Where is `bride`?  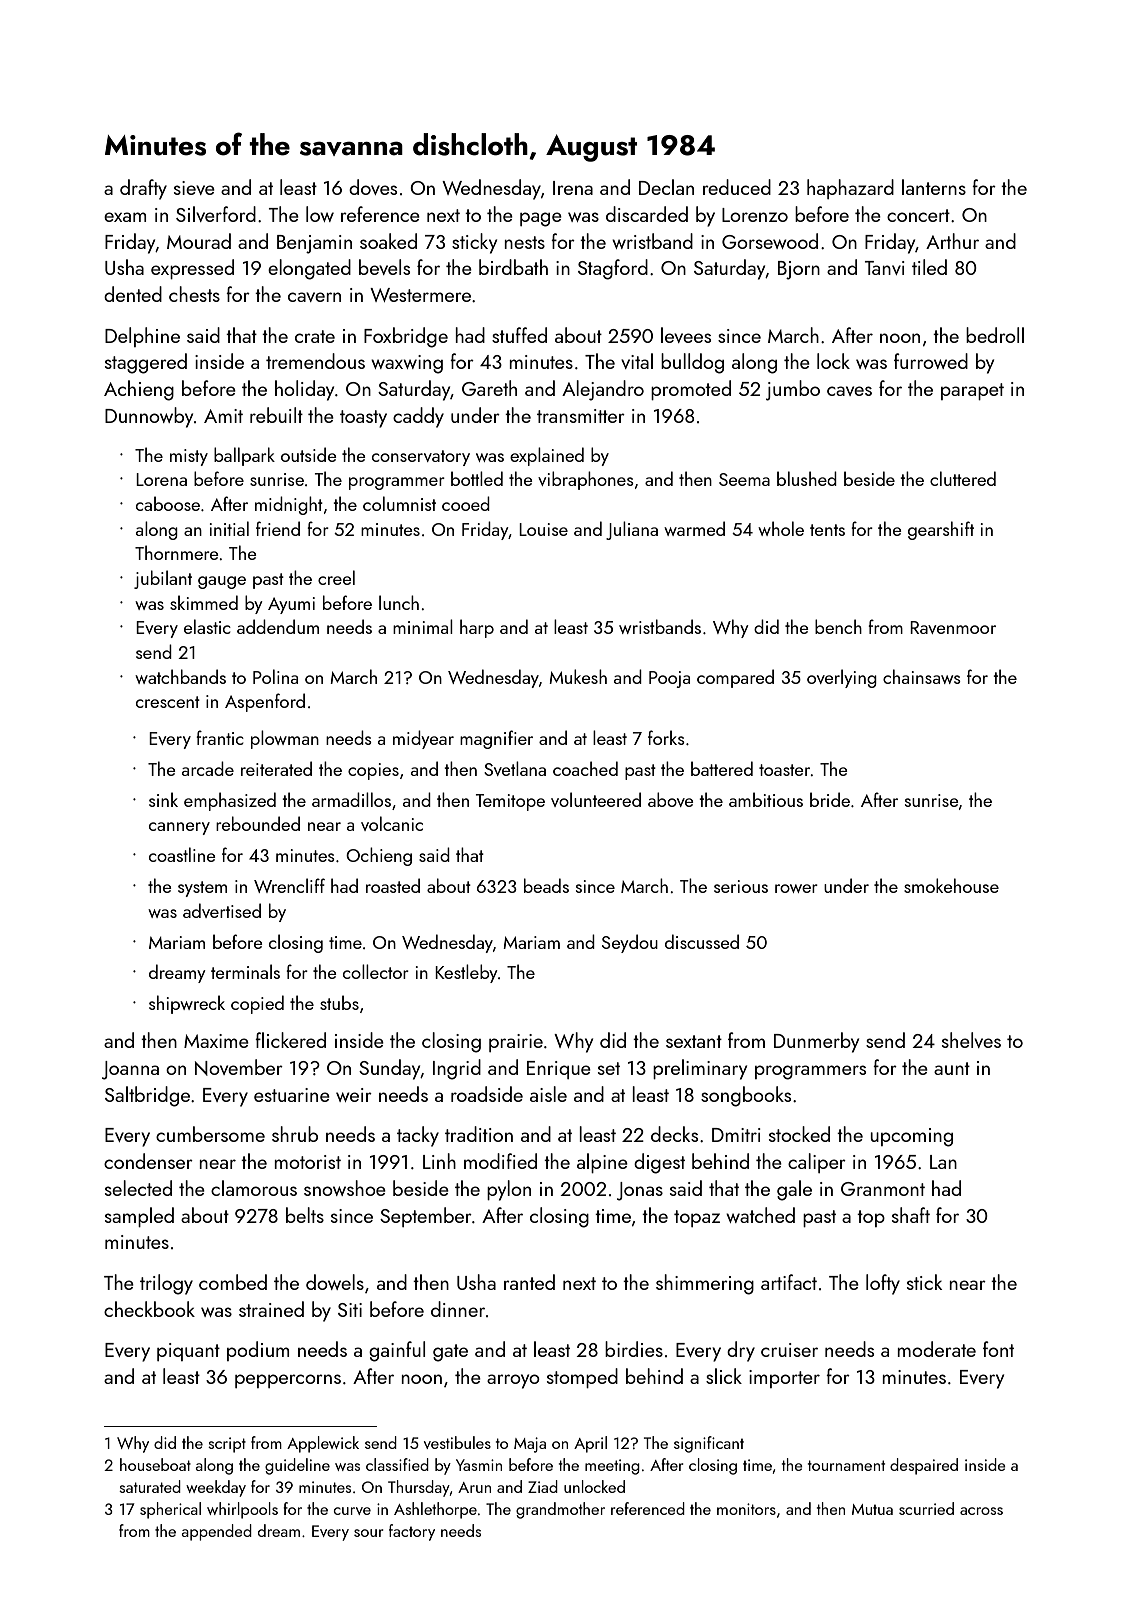
bride is located at coordinates (830, 799).
